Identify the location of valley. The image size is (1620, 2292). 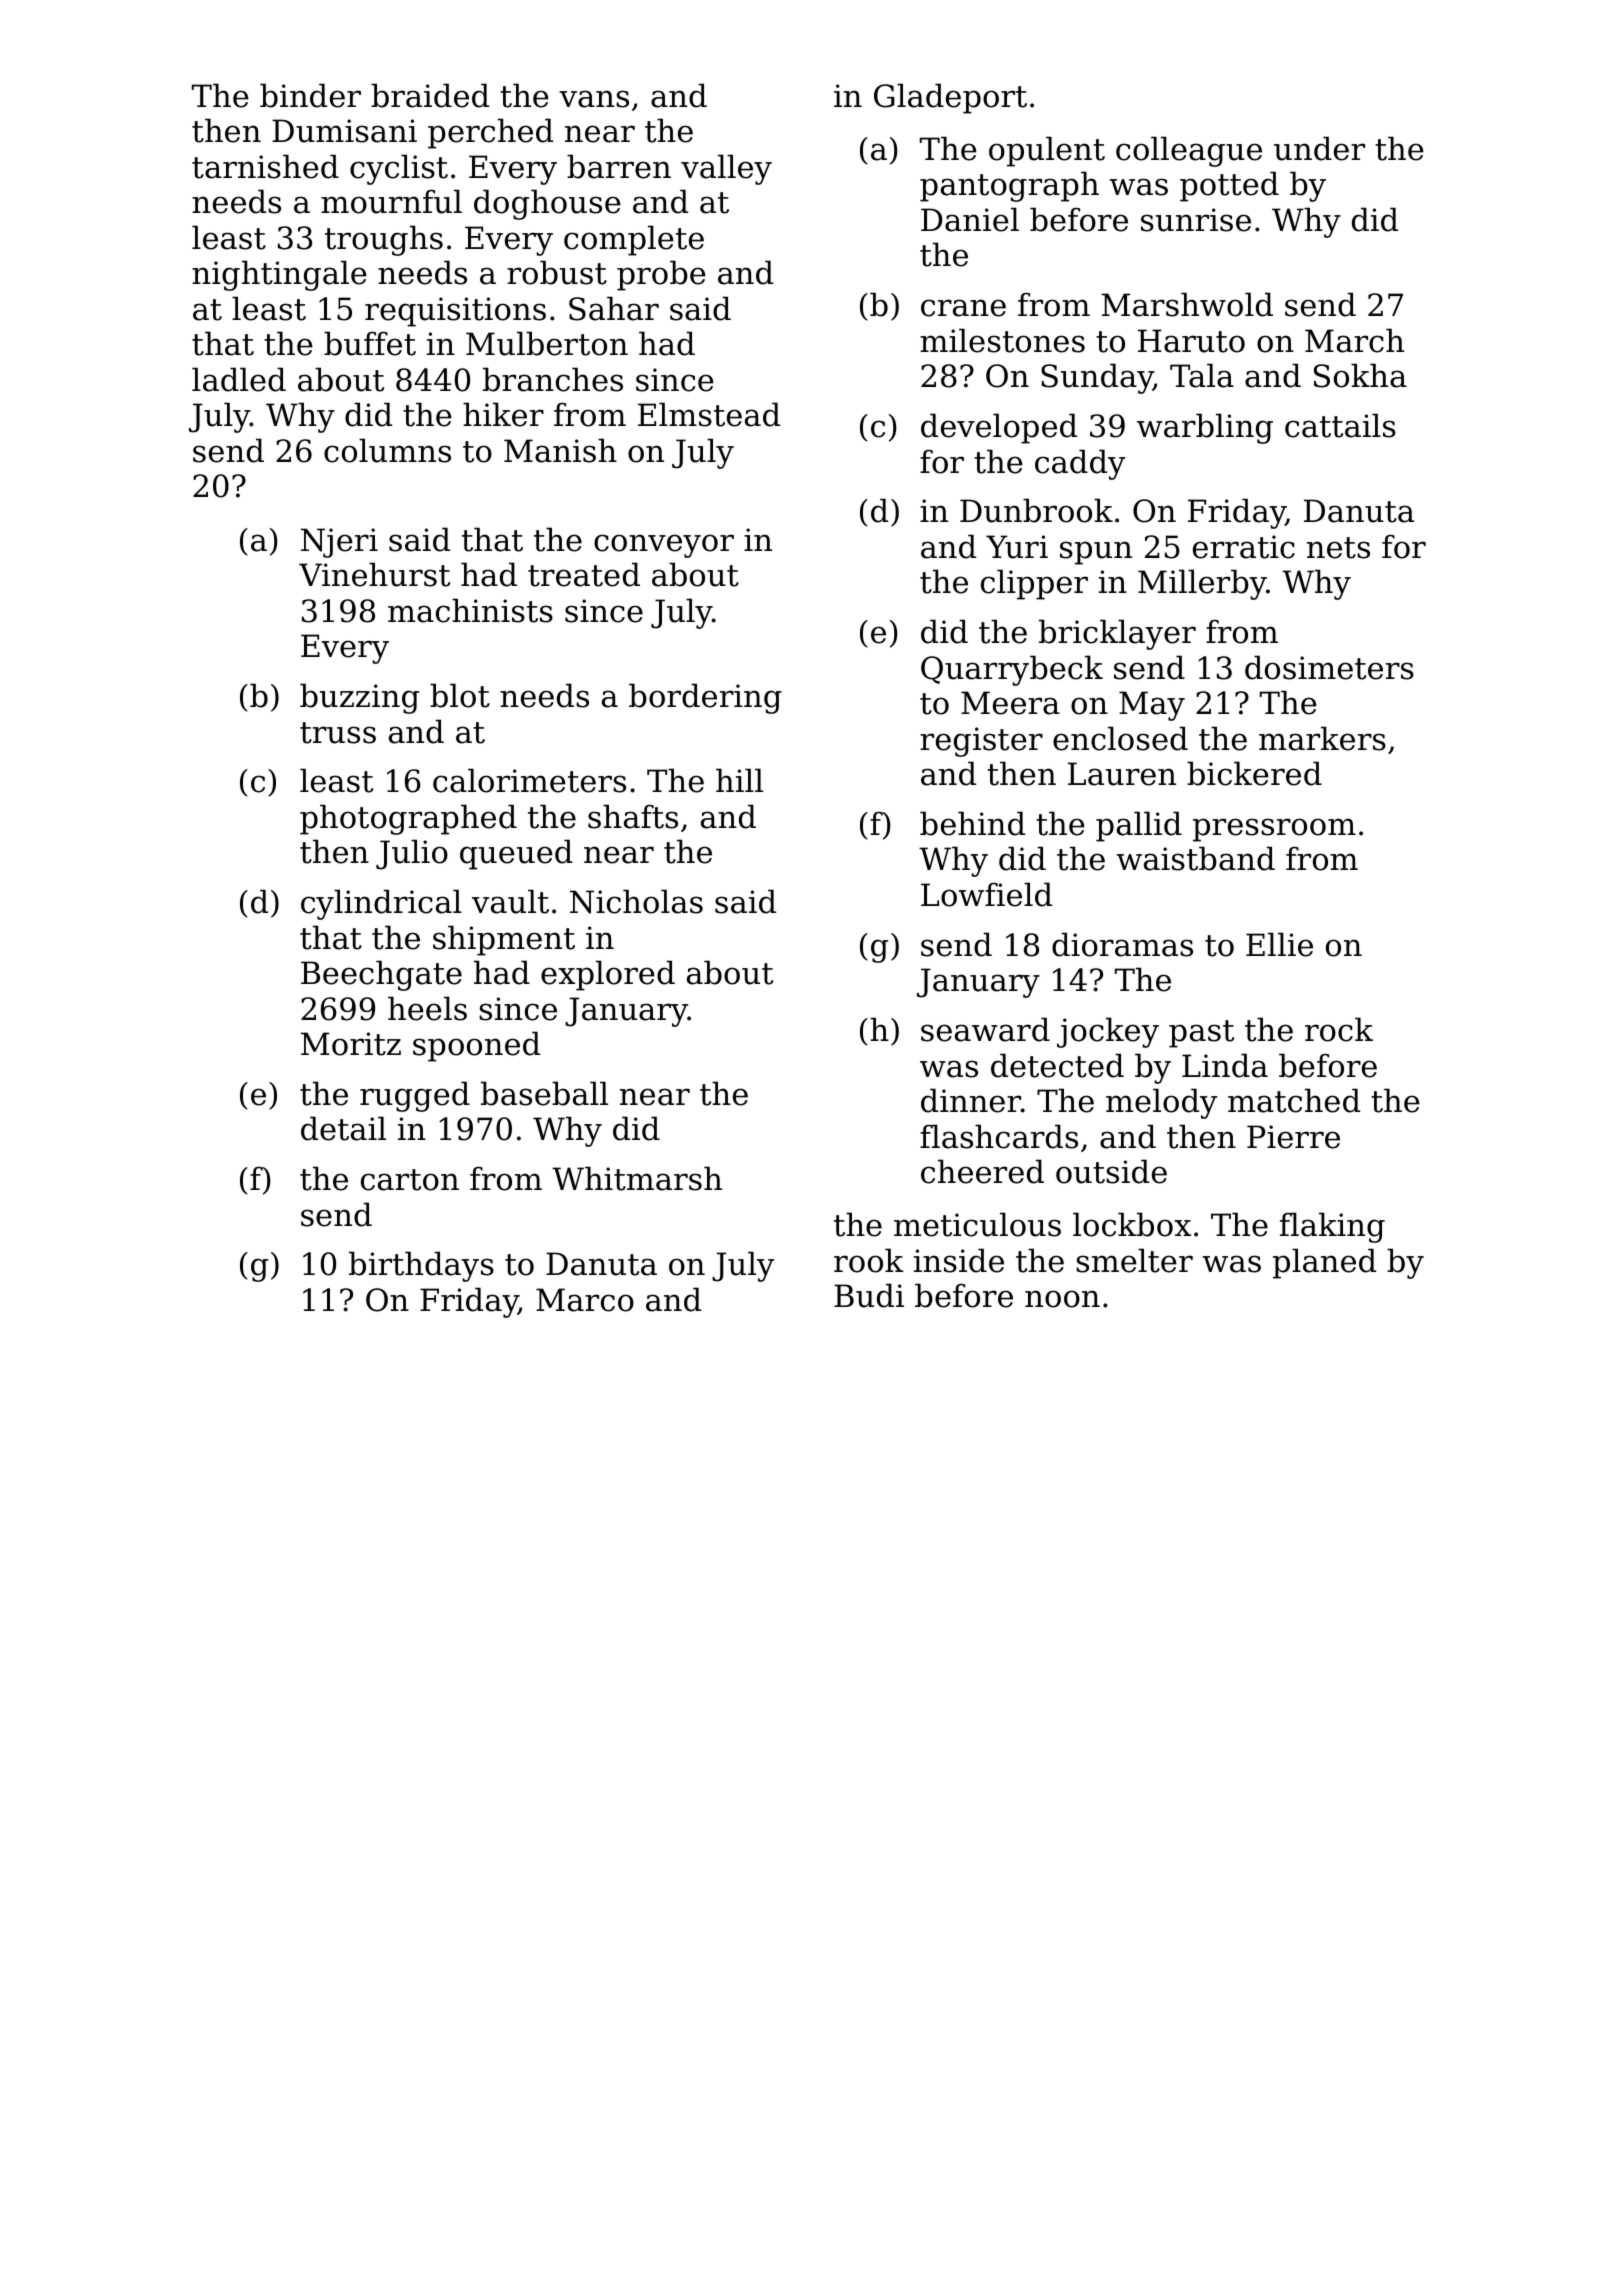
(726, 169).
